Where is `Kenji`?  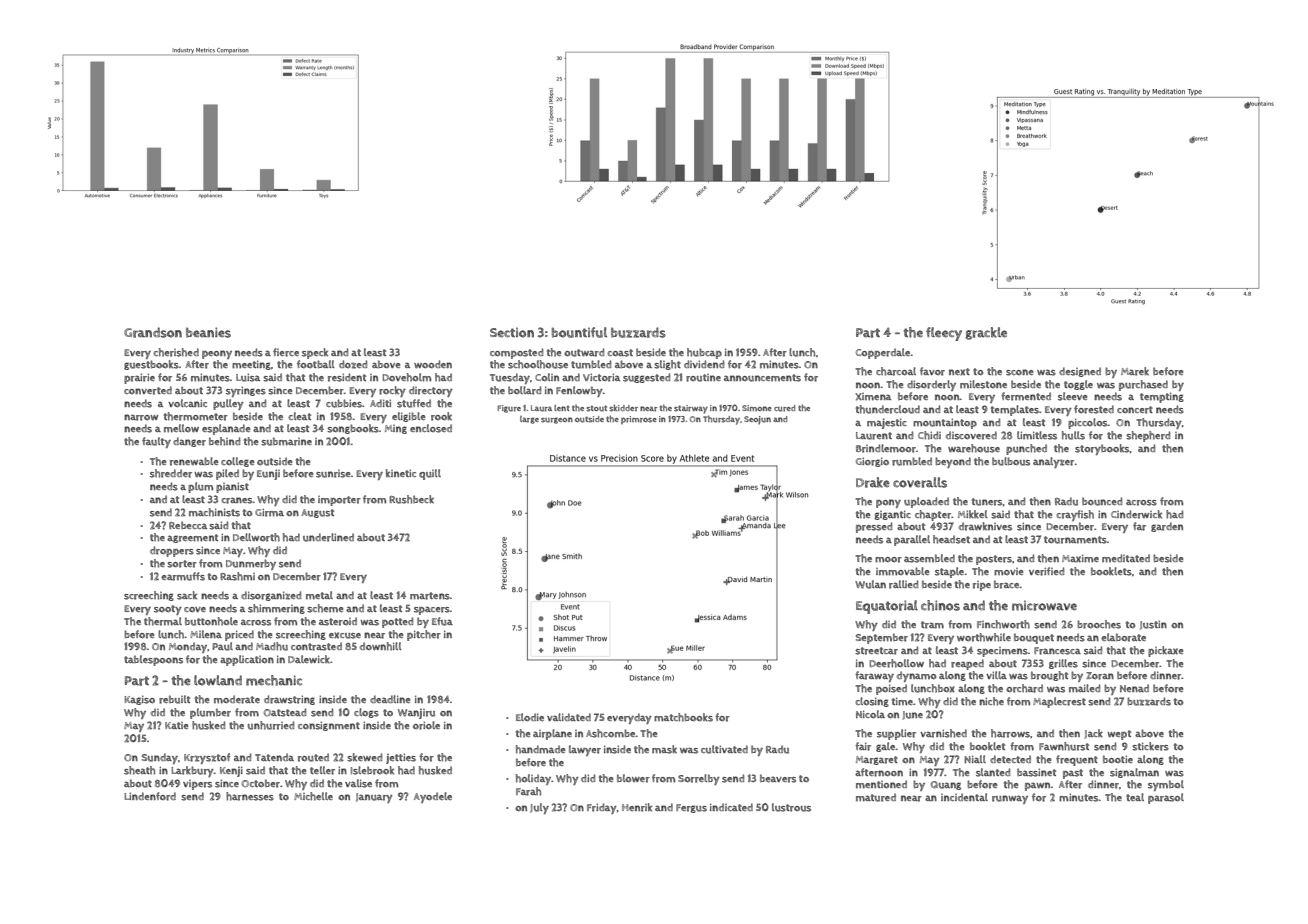 Kenji is located at coordinates (231, 771).
